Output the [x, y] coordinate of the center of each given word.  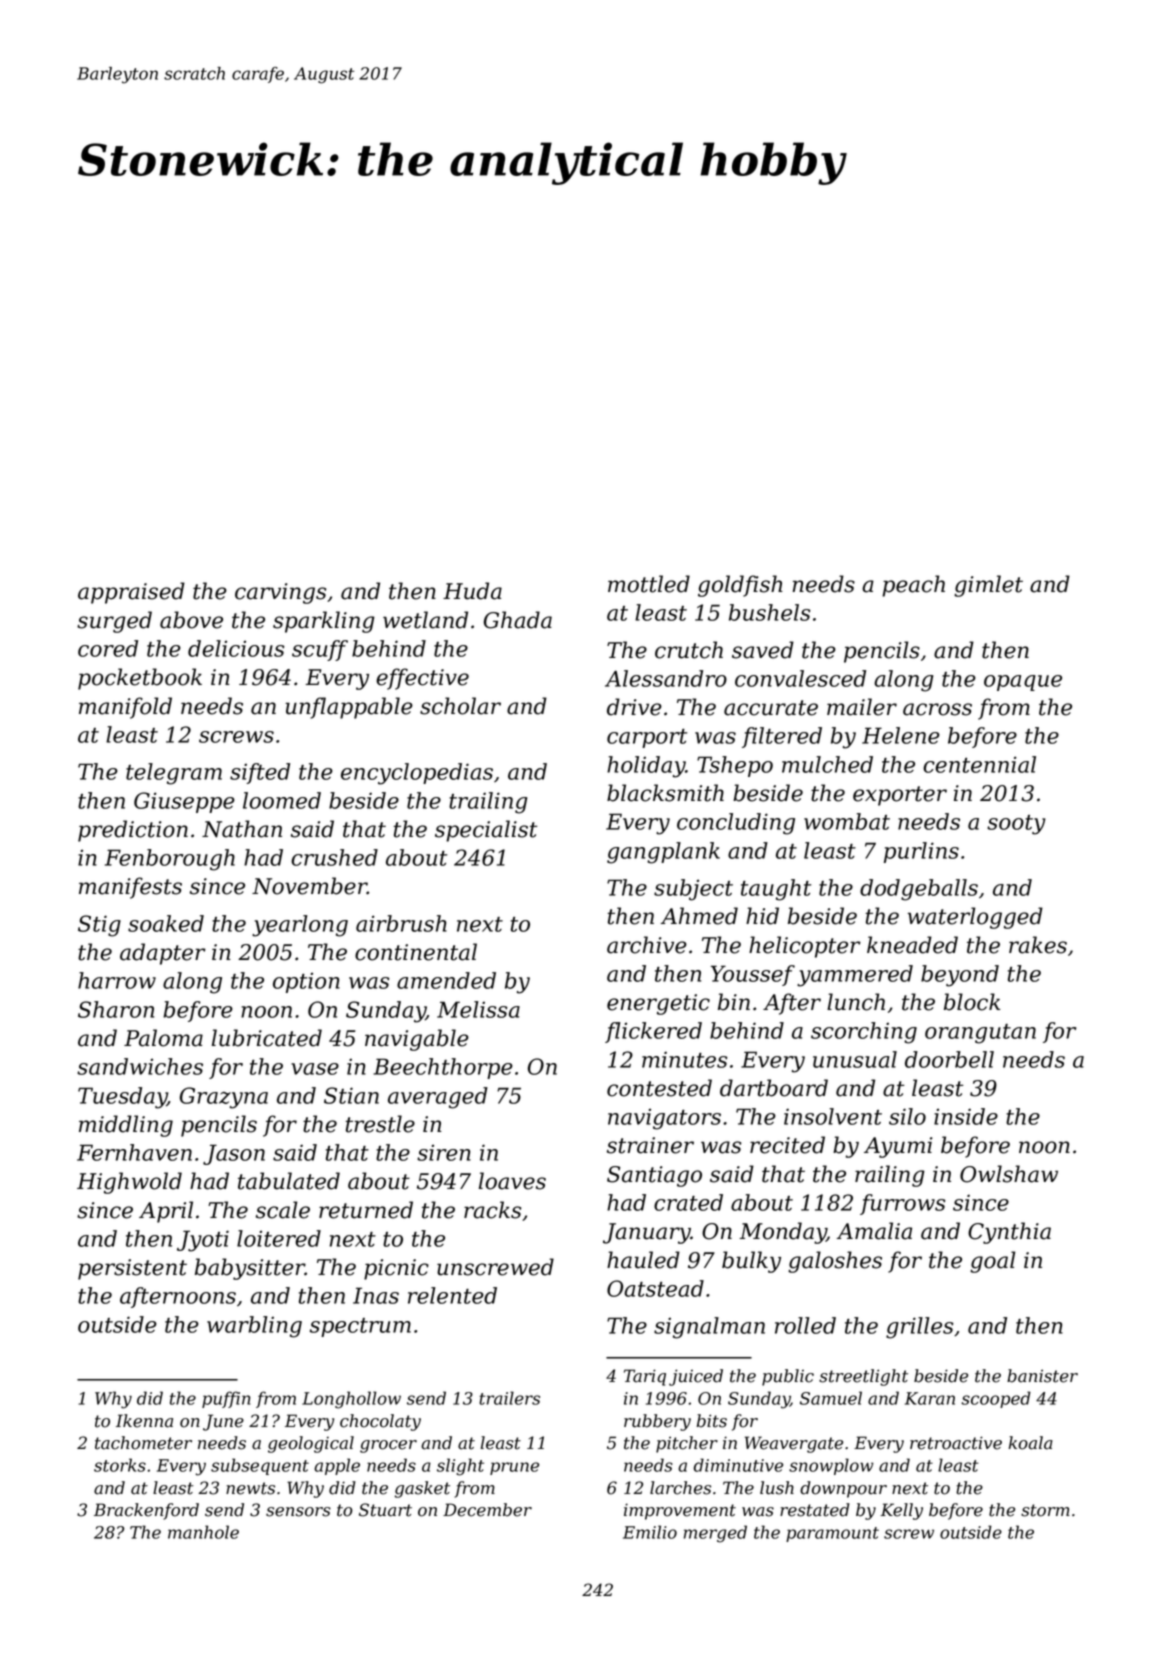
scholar [460, 706]
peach [913, 586]
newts [250, 1488]
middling [126, 1126]
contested [659, 1088]
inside [966, 1116]
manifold [125, 708]
